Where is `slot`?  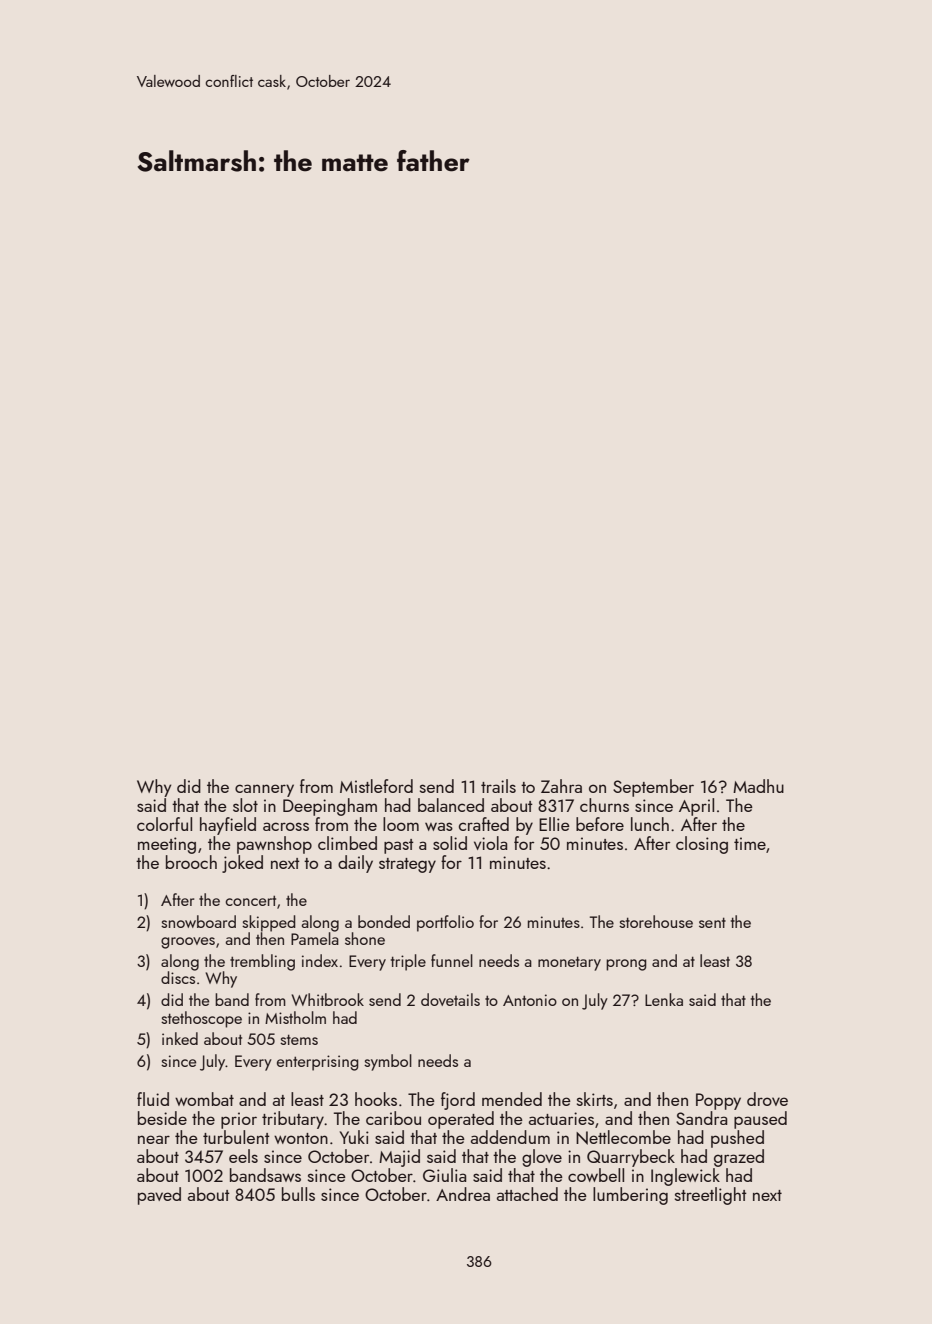 slot is located at coordinates (245, 805).
